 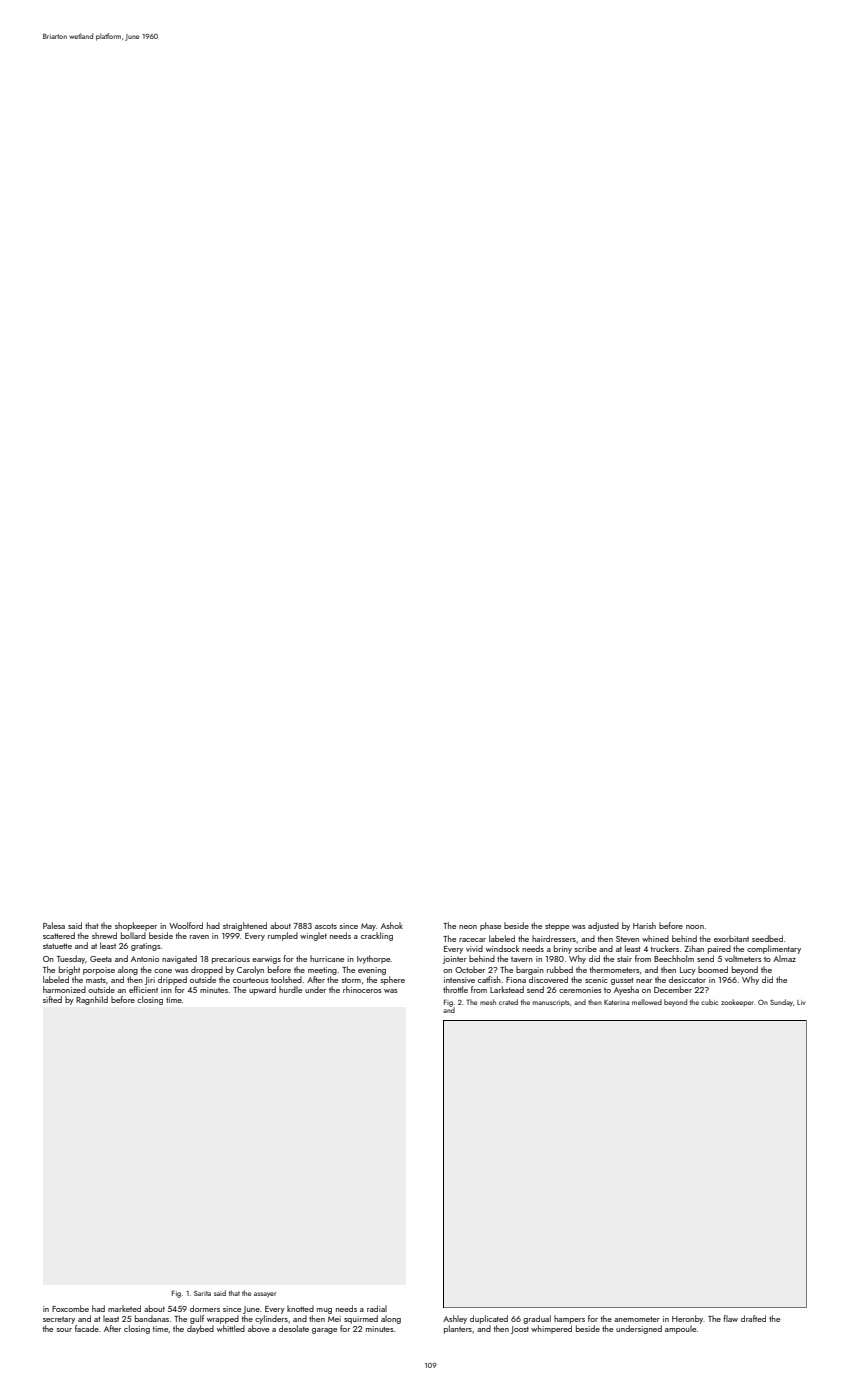 What do you see at coordinates (52, 999) in the screenshot?
I see `sifted` at bounding box center [52, 999].
